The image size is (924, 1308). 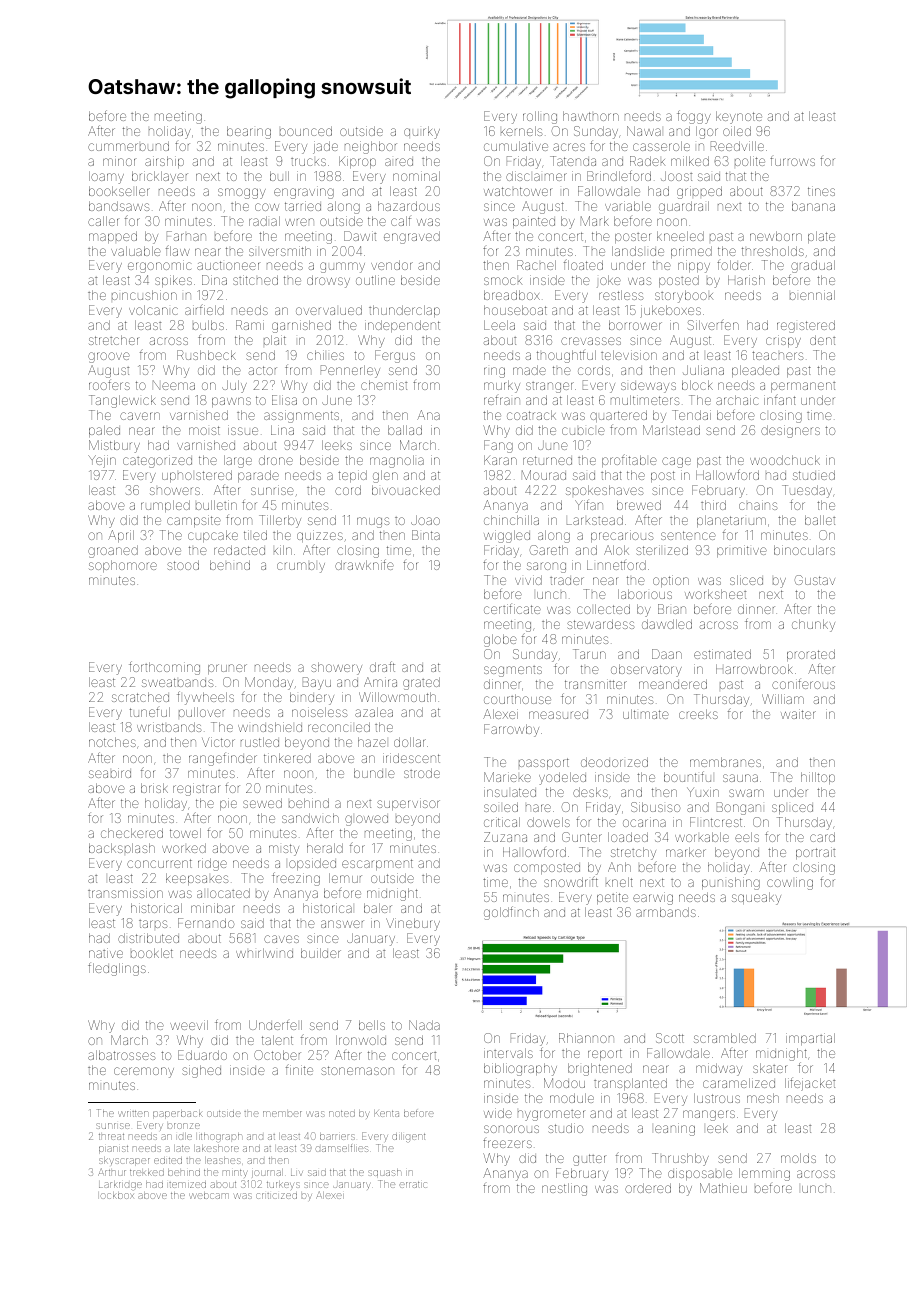 I want to click on azalea, so click(x=374, y=712).
